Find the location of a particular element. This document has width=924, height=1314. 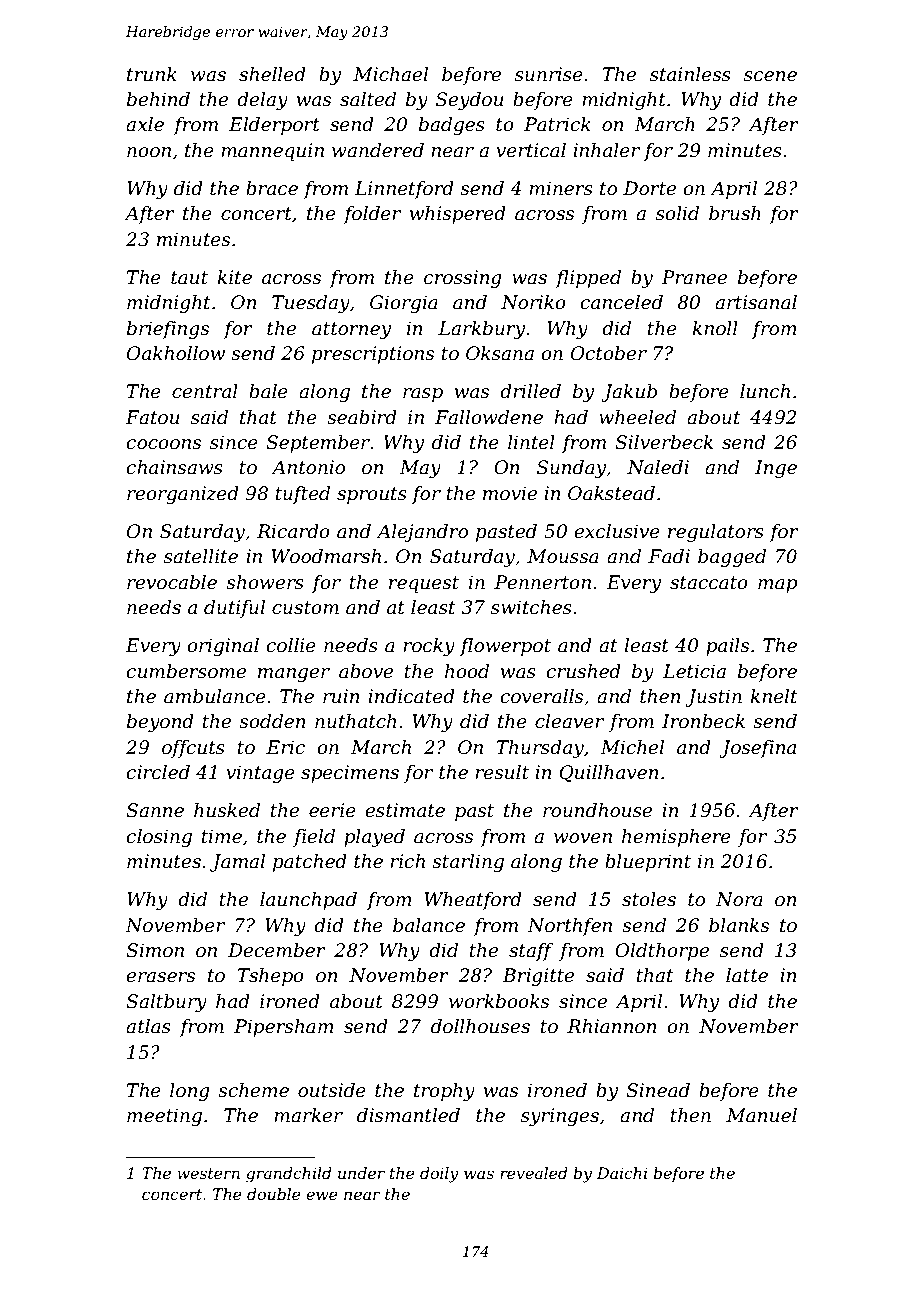

sunrise is located at coordinates (549, 74).
